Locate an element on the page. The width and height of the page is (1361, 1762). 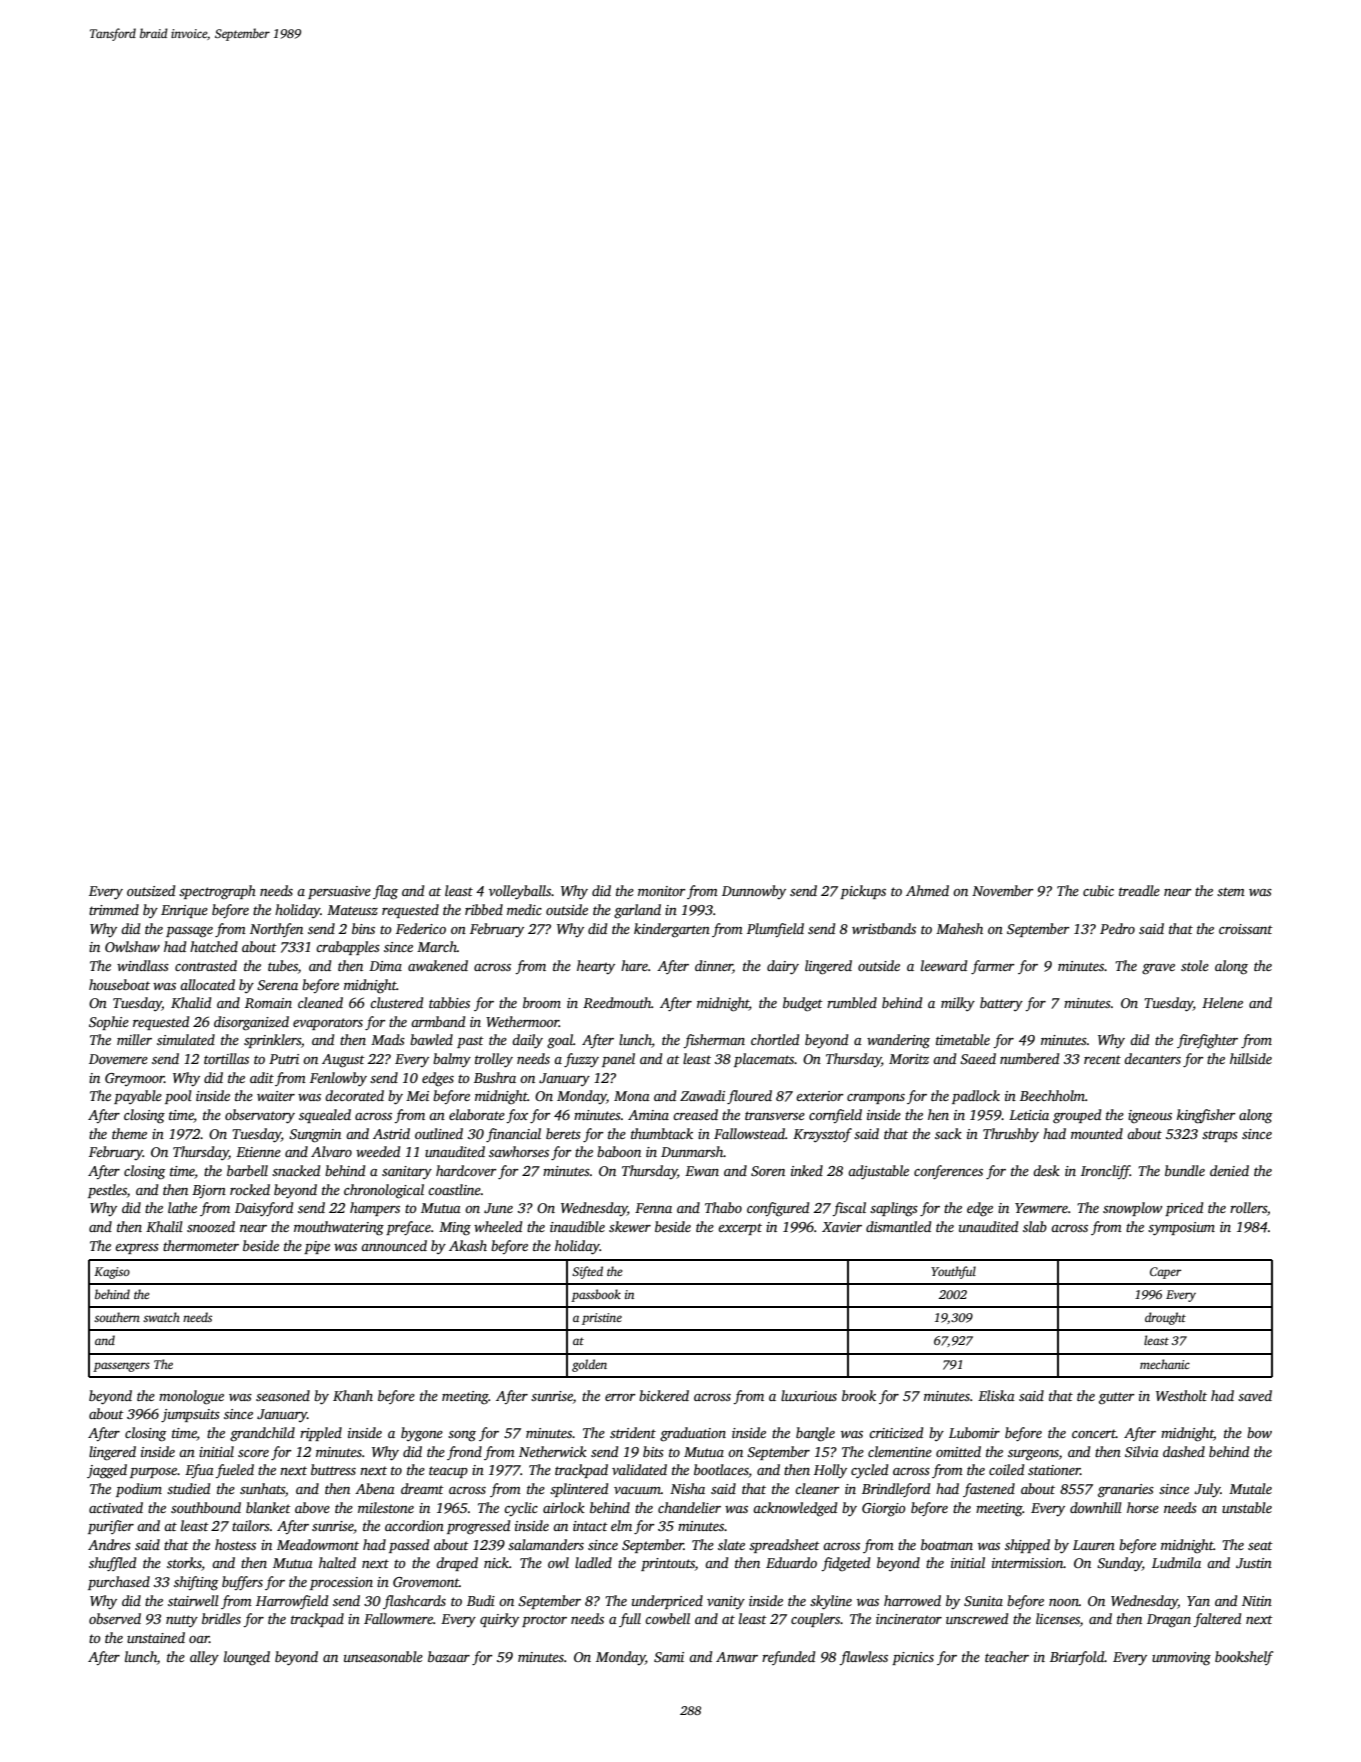
Youthful is located at coordinates (953, 1272).
